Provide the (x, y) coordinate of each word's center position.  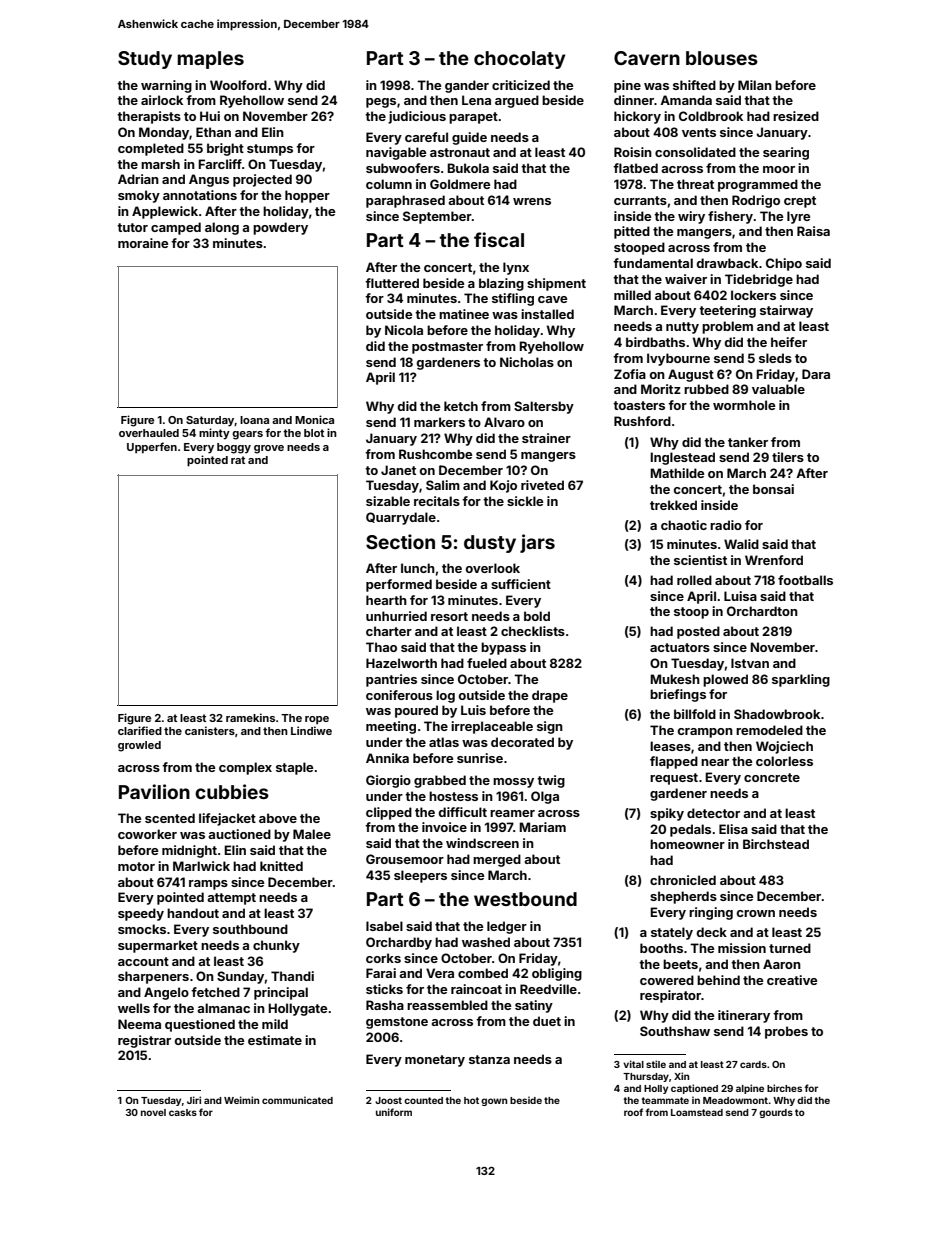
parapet (473, 118)
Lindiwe (311, 730)
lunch (418, 568)
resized (796, 116)
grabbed (440, 781)
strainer (546, 438)
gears (247, 435)
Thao (381, 647)
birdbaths (655, 342)
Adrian (138, 179)
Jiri (194, 1100)
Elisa (733, 829)
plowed (725, 680)
